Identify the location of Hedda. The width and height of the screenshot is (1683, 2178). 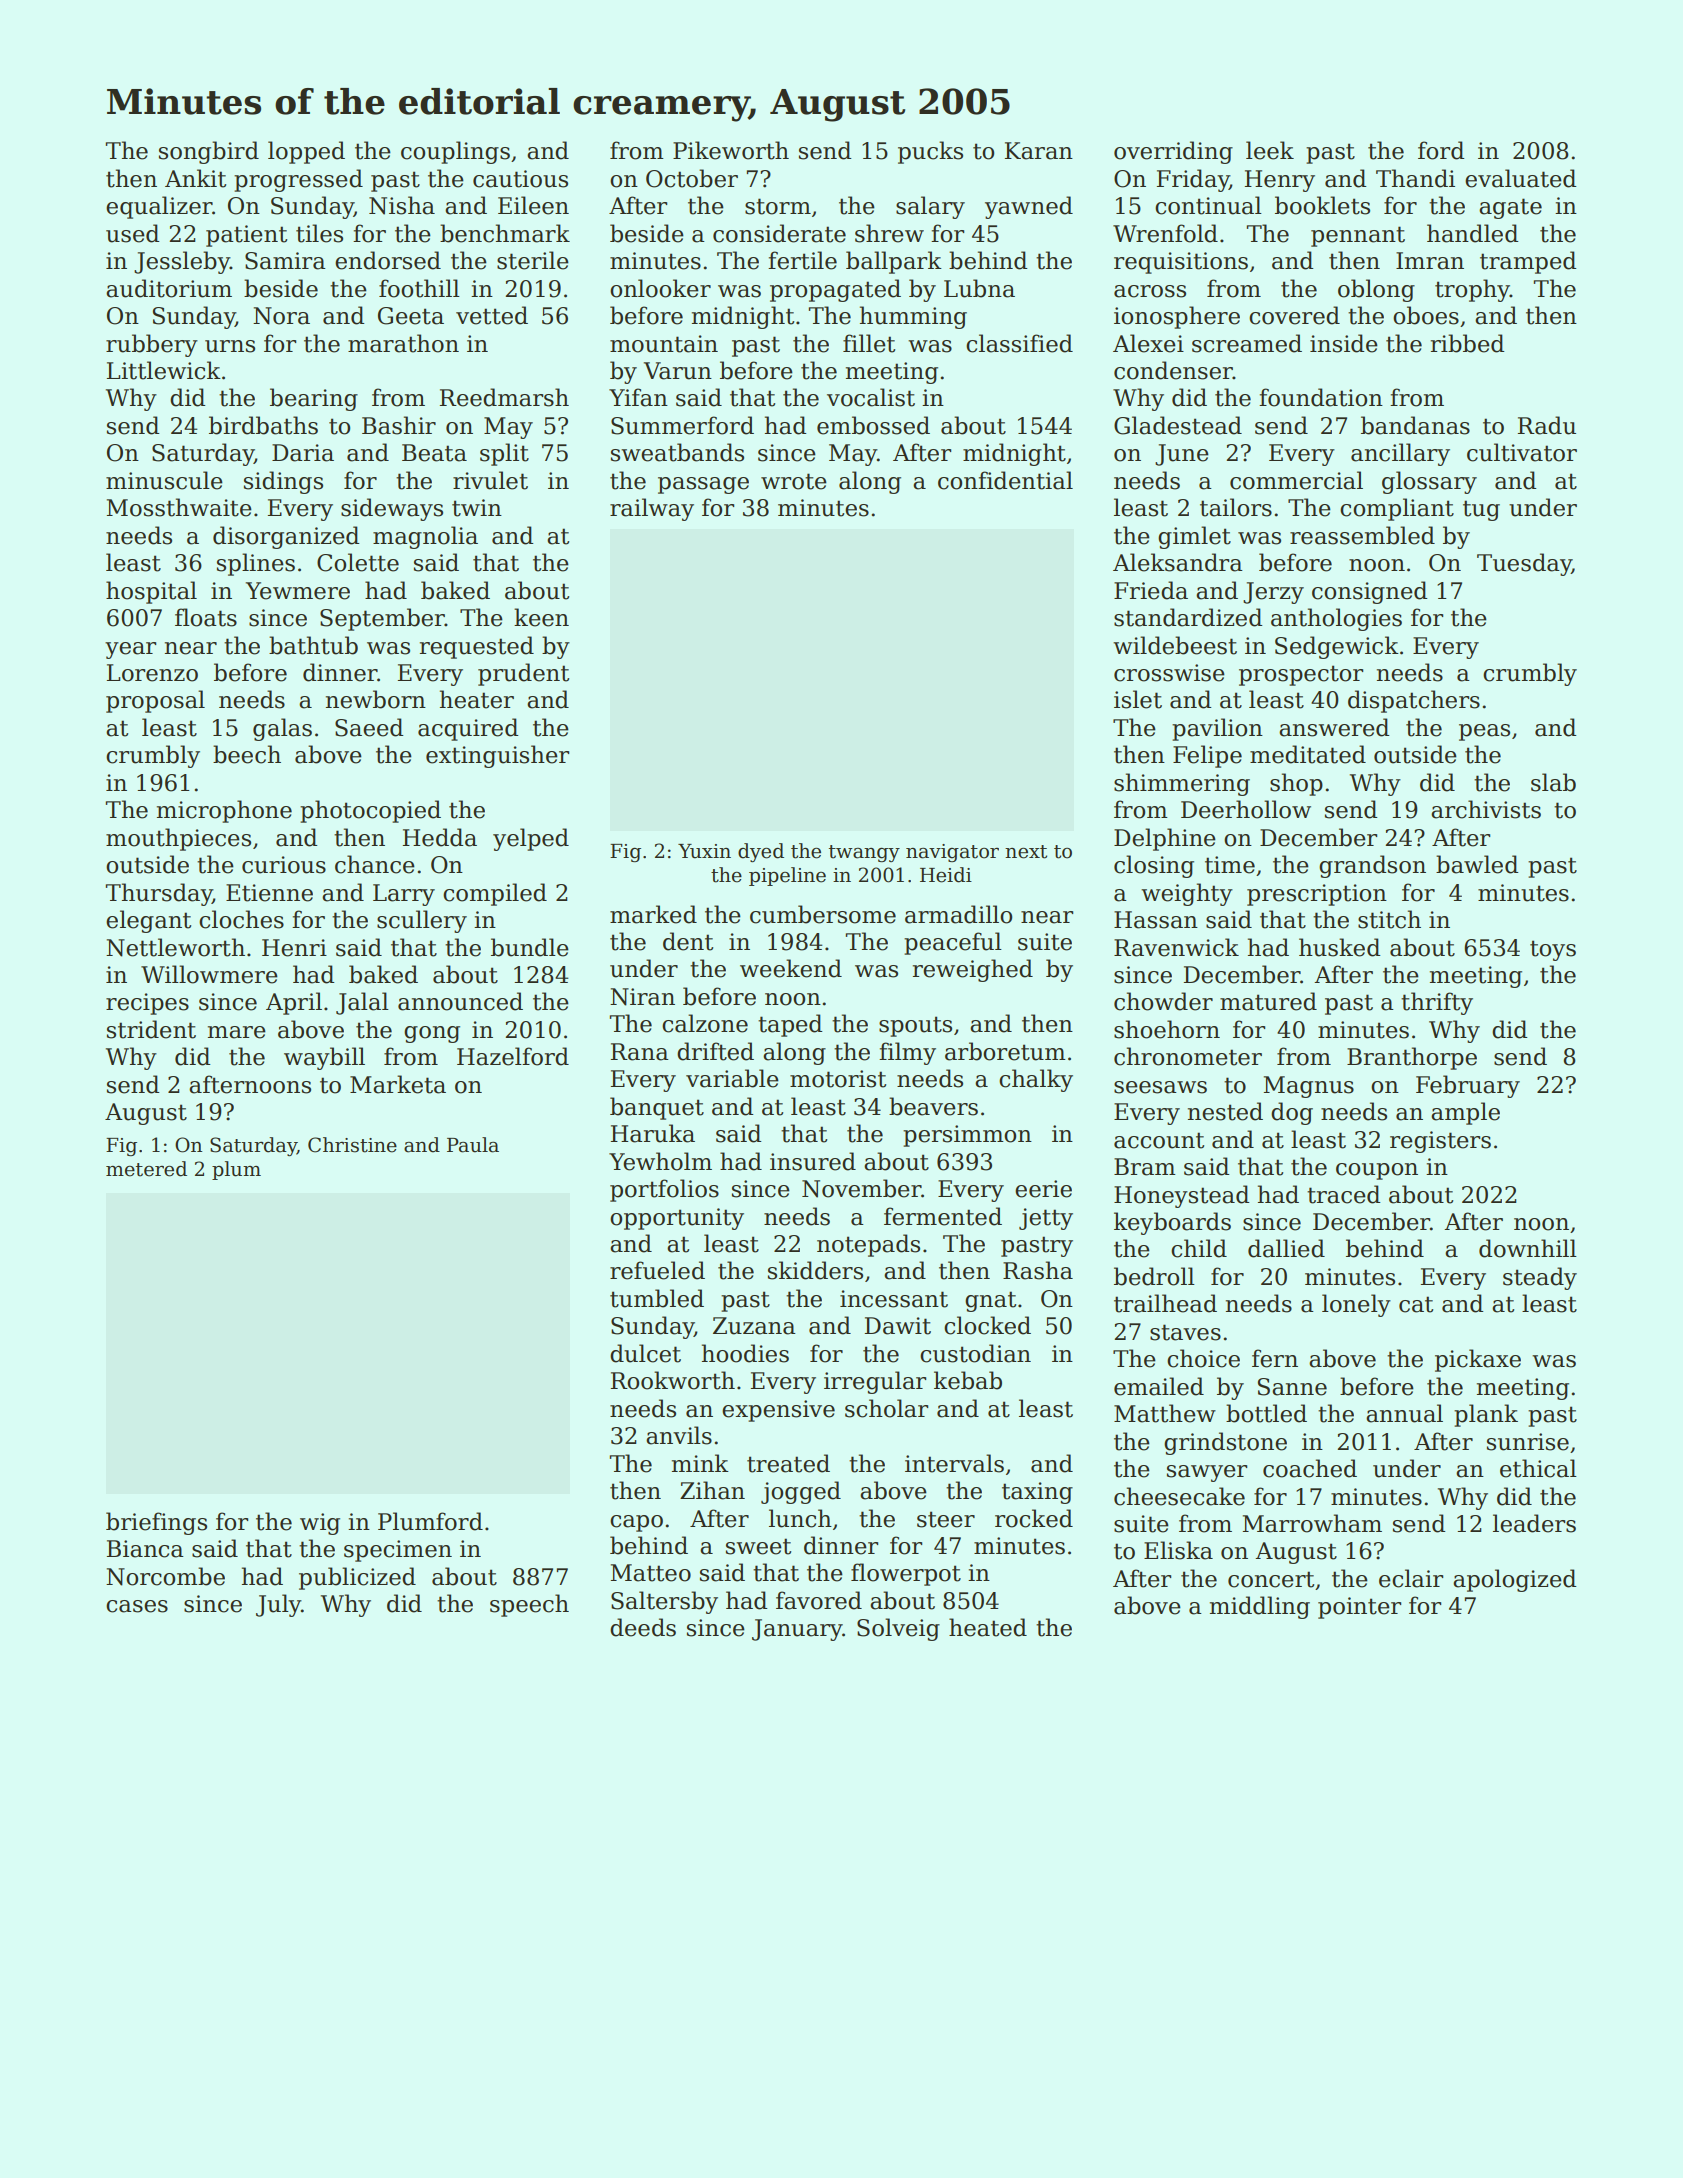
(440, 837).
